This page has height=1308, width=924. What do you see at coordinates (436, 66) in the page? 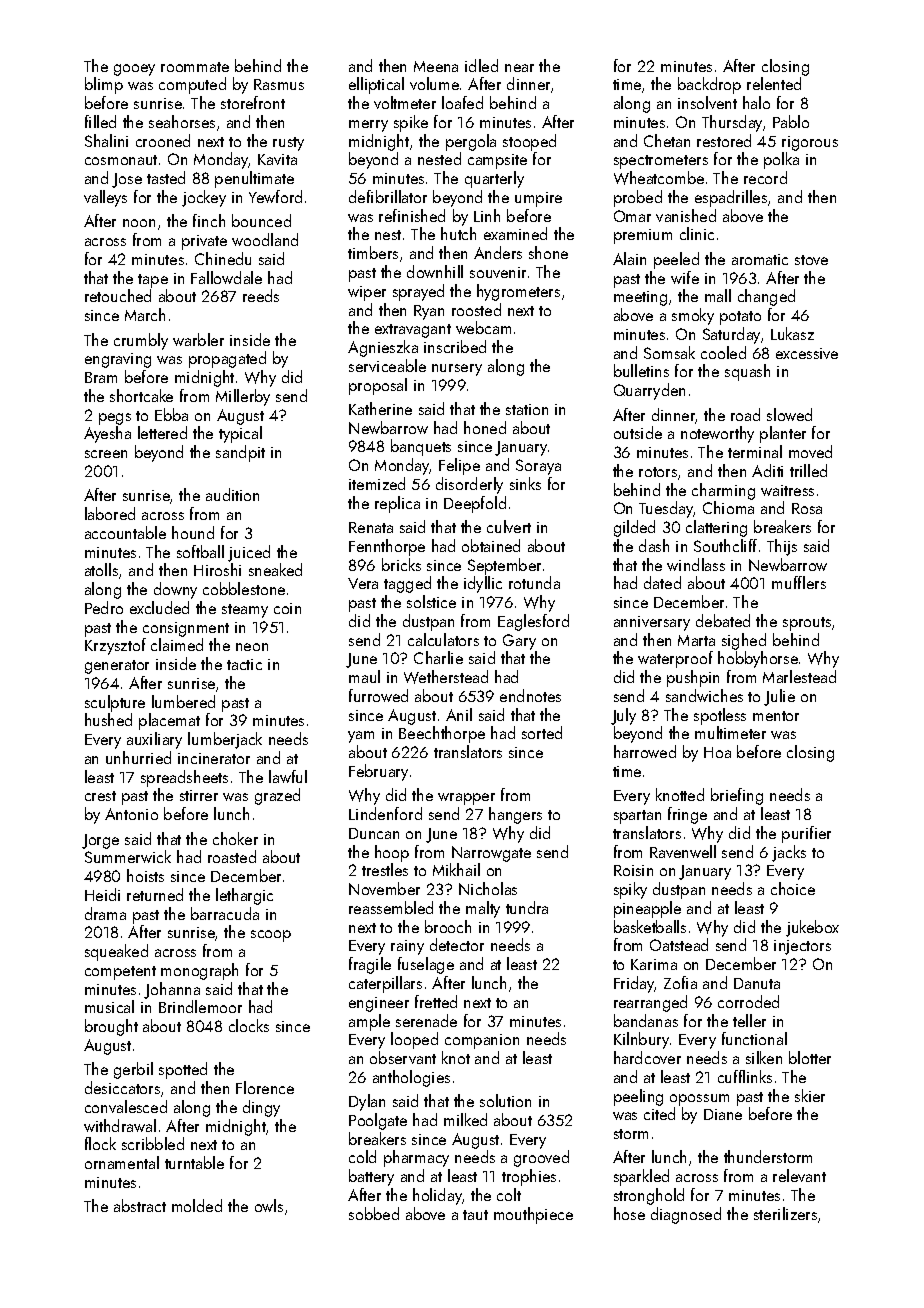
I see `Meena` at bounding box center [436, 66].
